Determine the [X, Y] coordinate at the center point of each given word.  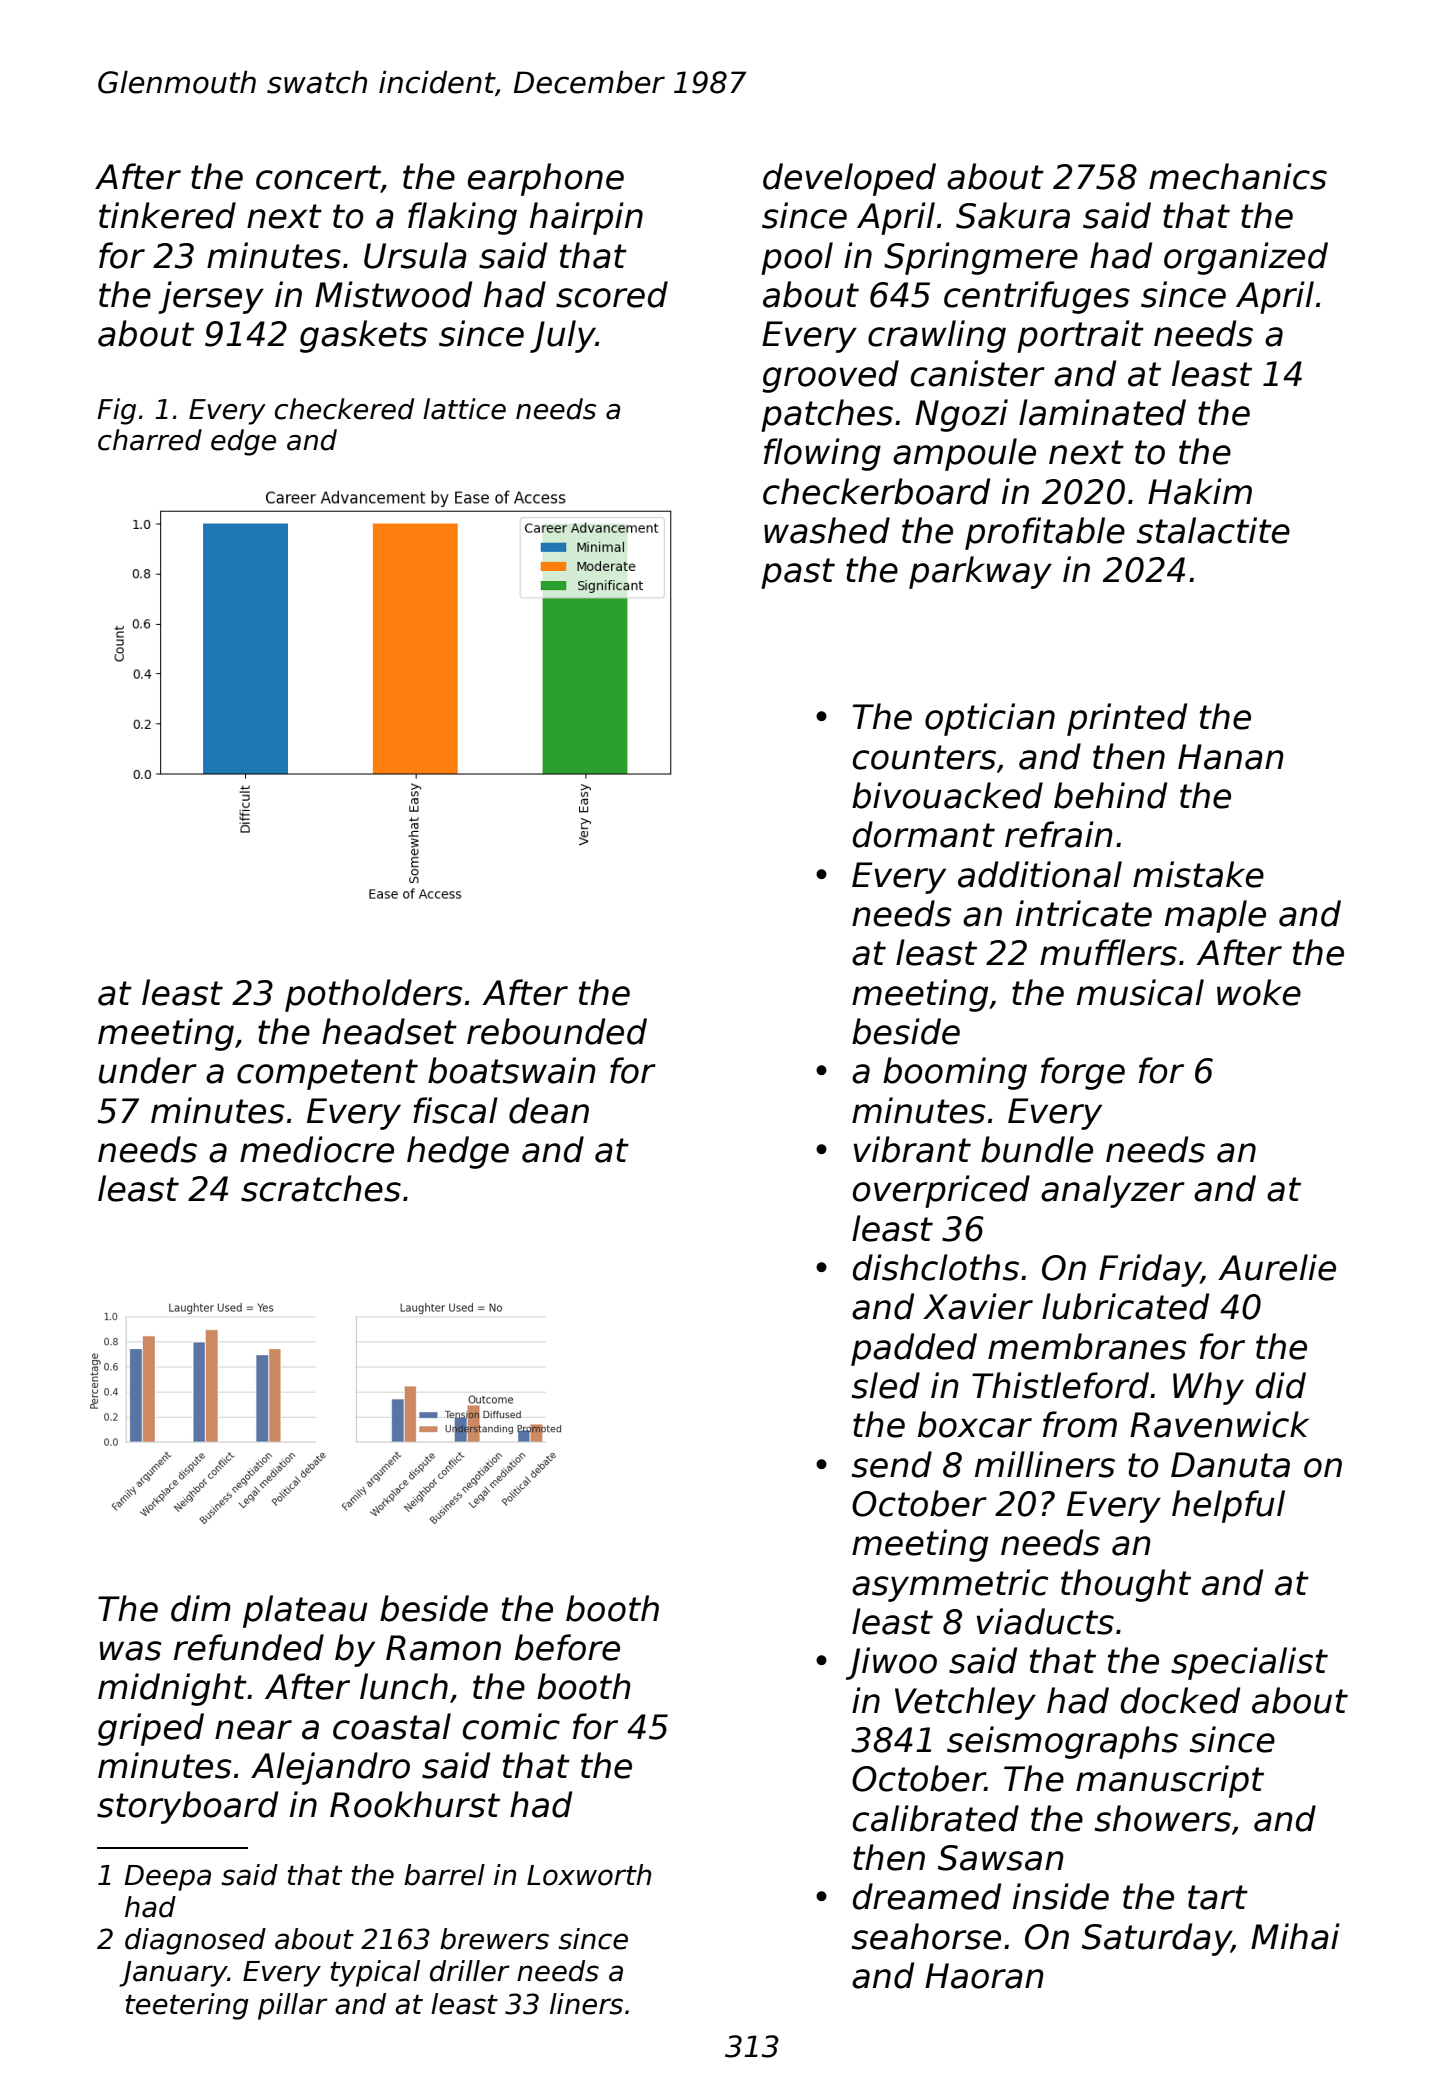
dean [549, 1110]
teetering [187, 2006]
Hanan [1231, 757]
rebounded [557, 1031]
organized [1246, 258]
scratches [321, 1188]
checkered [344, 409]
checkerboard [876, 491]
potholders [374, 995]
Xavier [978, 1306]
